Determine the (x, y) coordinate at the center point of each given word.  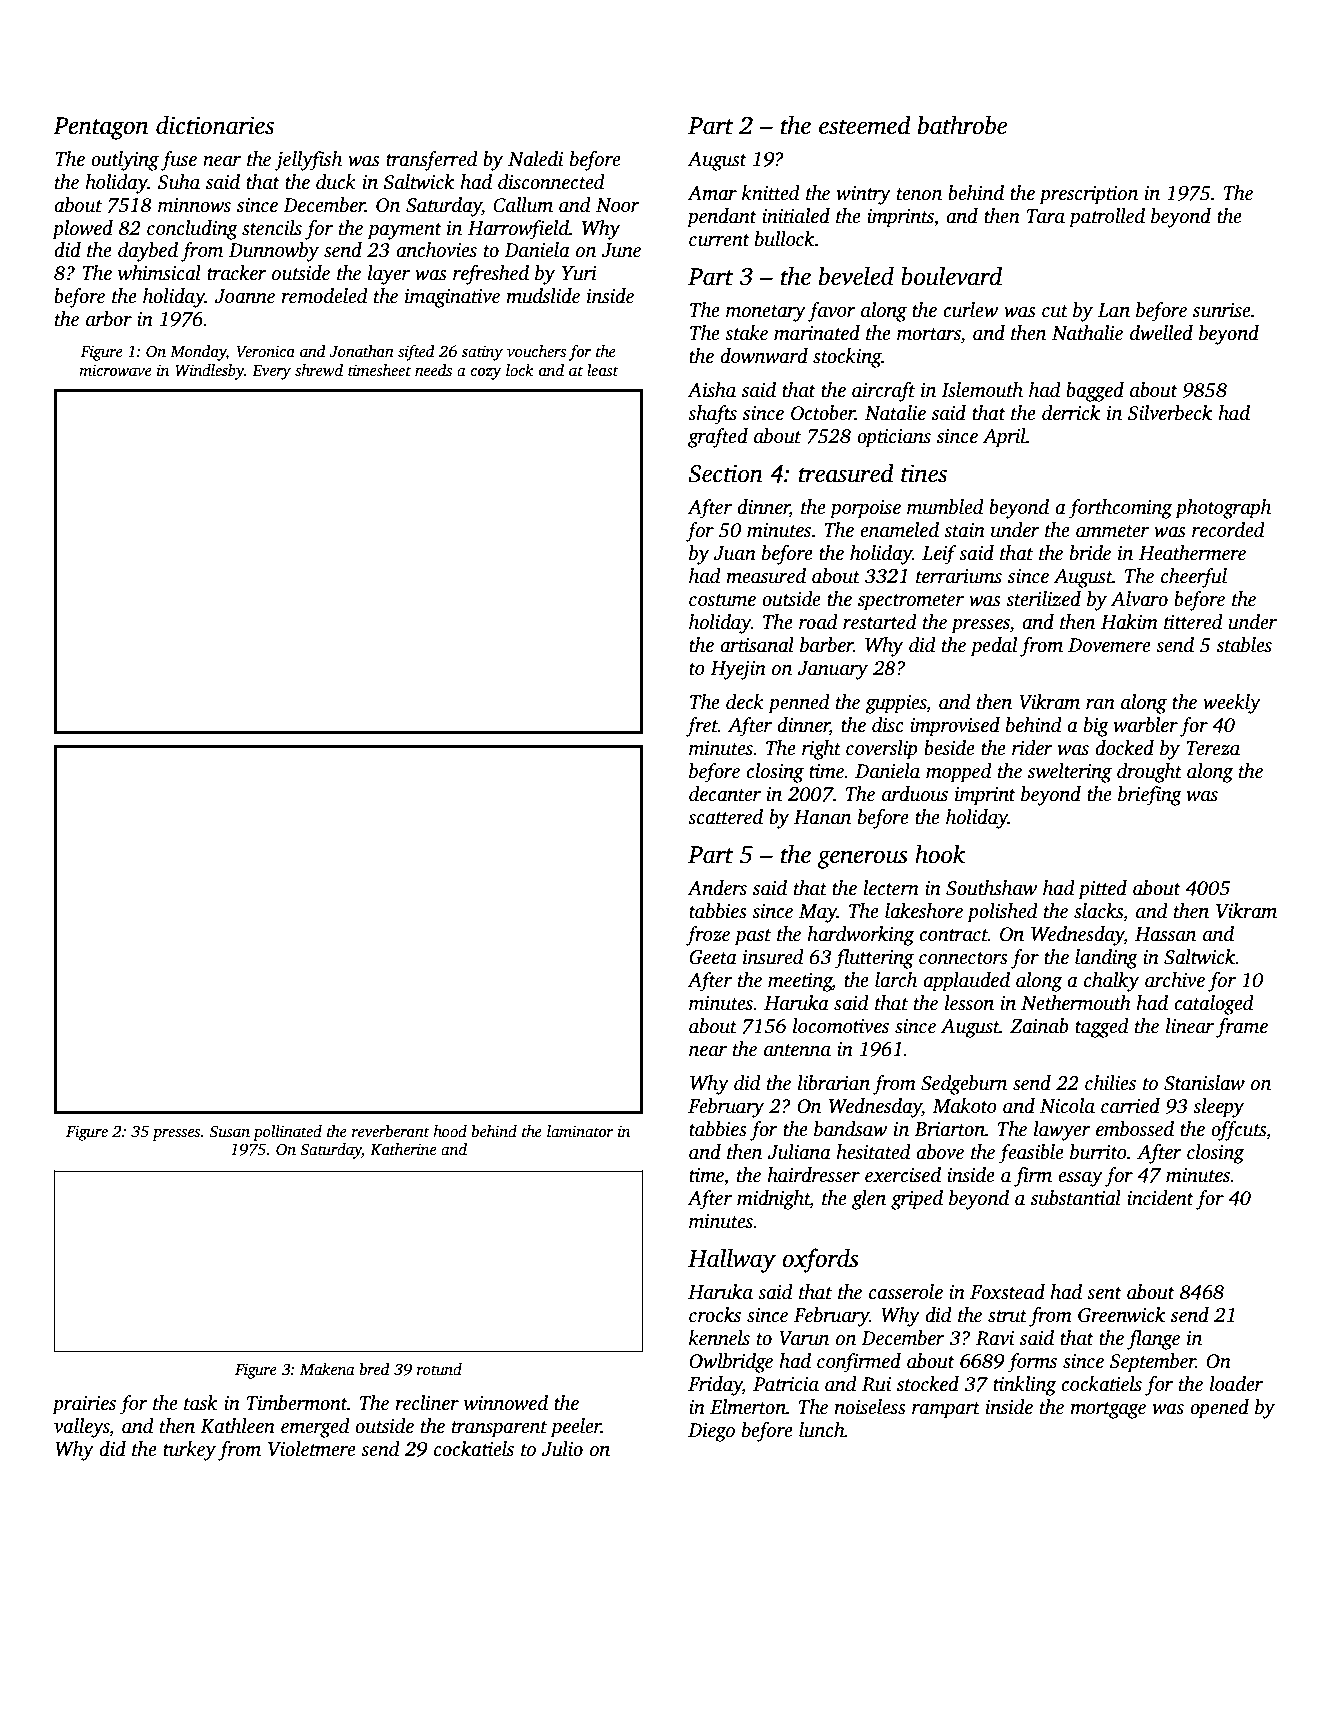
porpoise (865, 509)
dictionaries (215, 125)
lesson (969, 1003)
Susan (229, 1132)
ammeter (1112, 531)
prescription (1088, 195)
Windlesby (209, 372)
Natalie (895, 413)
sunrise (1222, 310)
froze (708, 936)
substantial (1076, 1198)
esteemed (865, 125)
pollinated (287, 1133)
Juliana (799, 1152)
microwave (115, 370)
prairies (84, 1405)
